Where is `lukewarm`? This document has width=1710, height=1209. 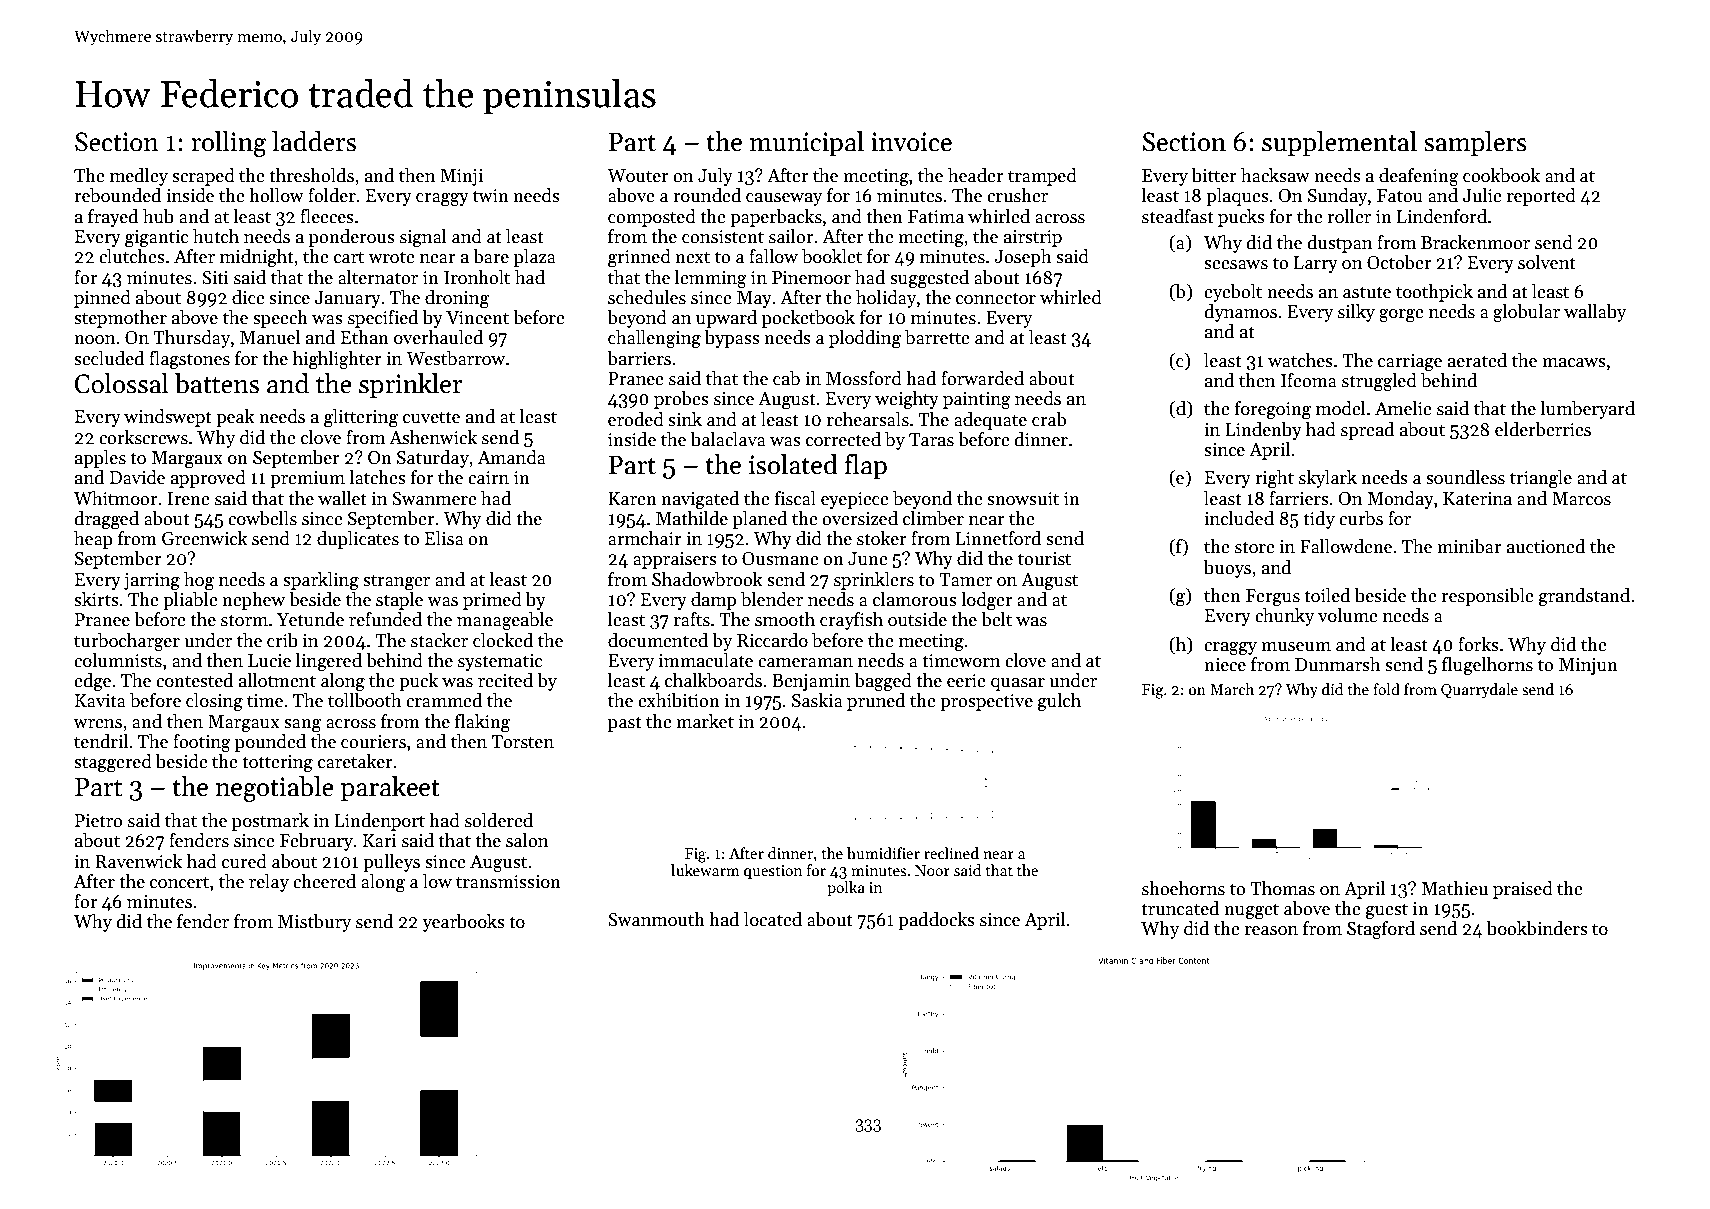 lukewarm is located at coordinates (705, 870).
